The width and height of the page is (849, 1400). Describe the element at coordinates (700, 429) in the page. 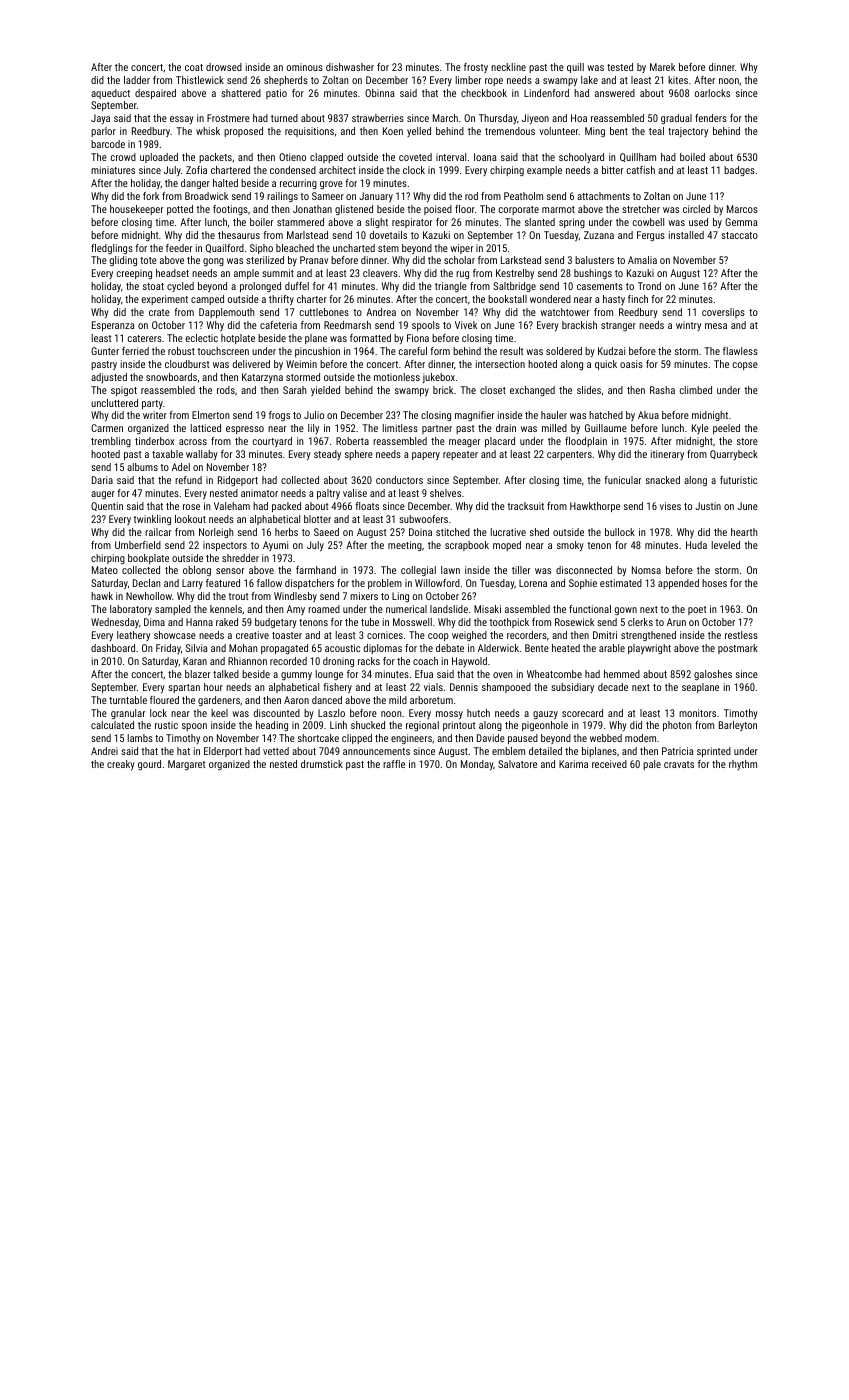

I see `Kyle` at that location.
